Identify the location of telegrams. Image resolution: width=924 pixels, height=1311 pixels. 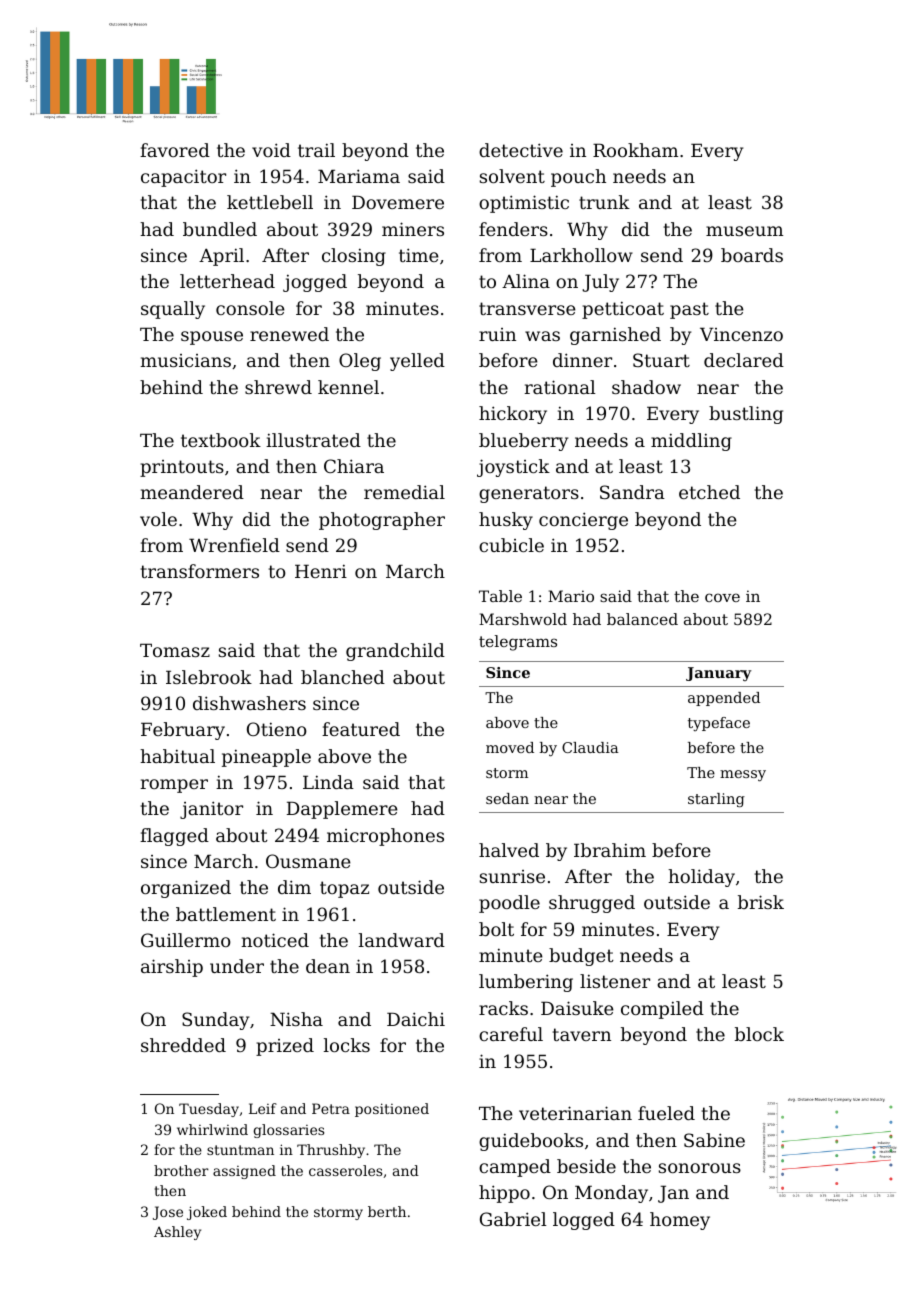
(518, 643).
